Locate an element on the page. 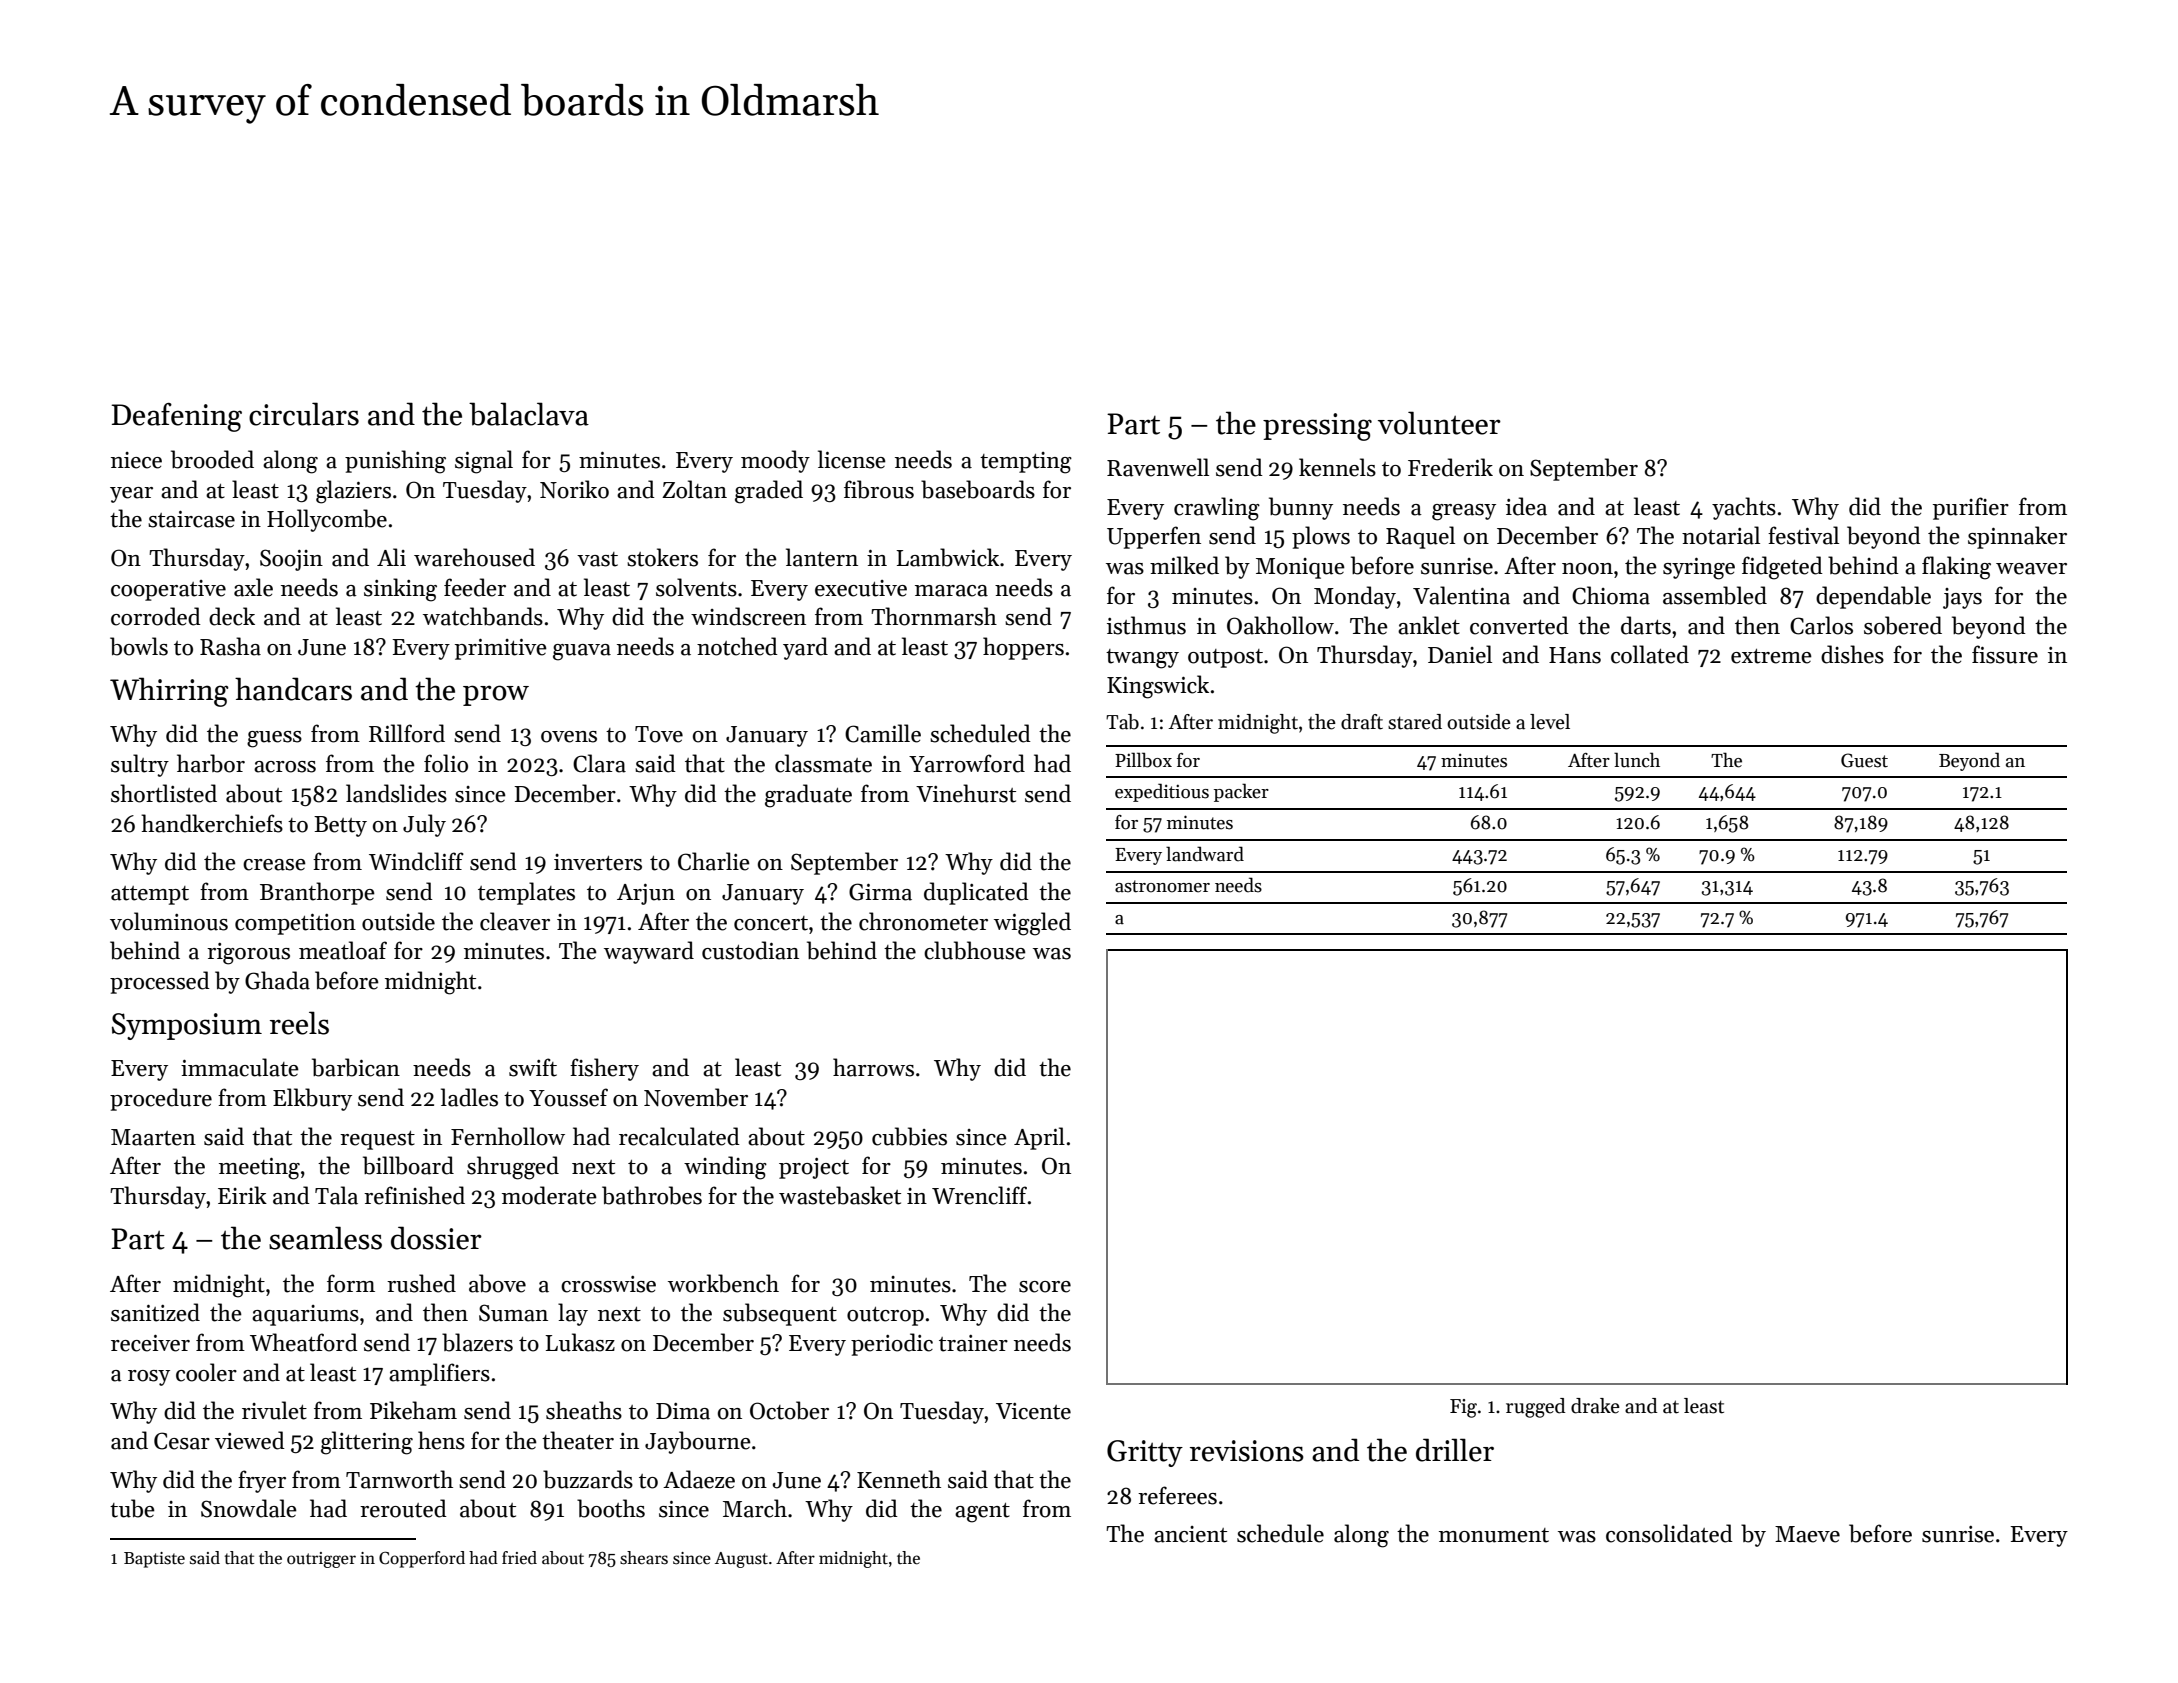 The height and width of the image is (1683, 2178). license is located at coordinates (852, 459).
